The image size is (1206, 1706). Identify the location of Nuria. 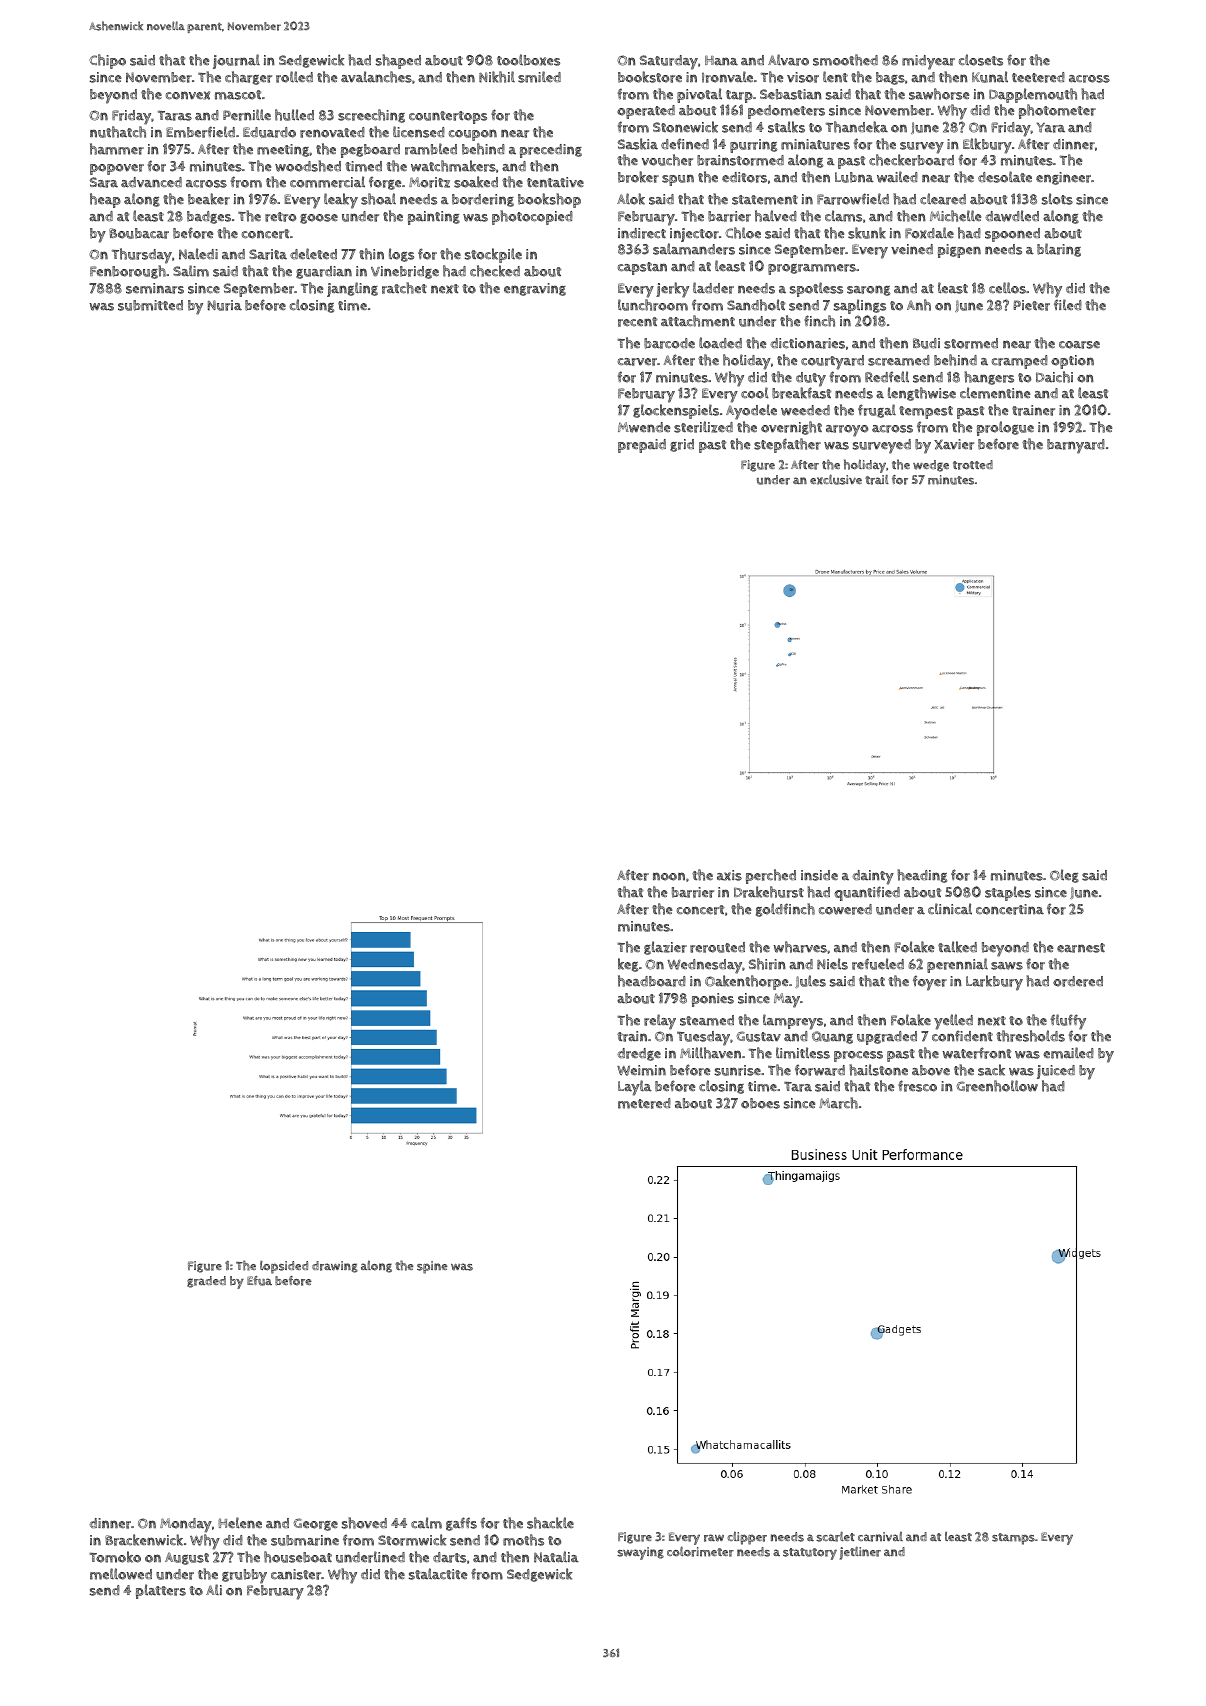
(225, 305).
